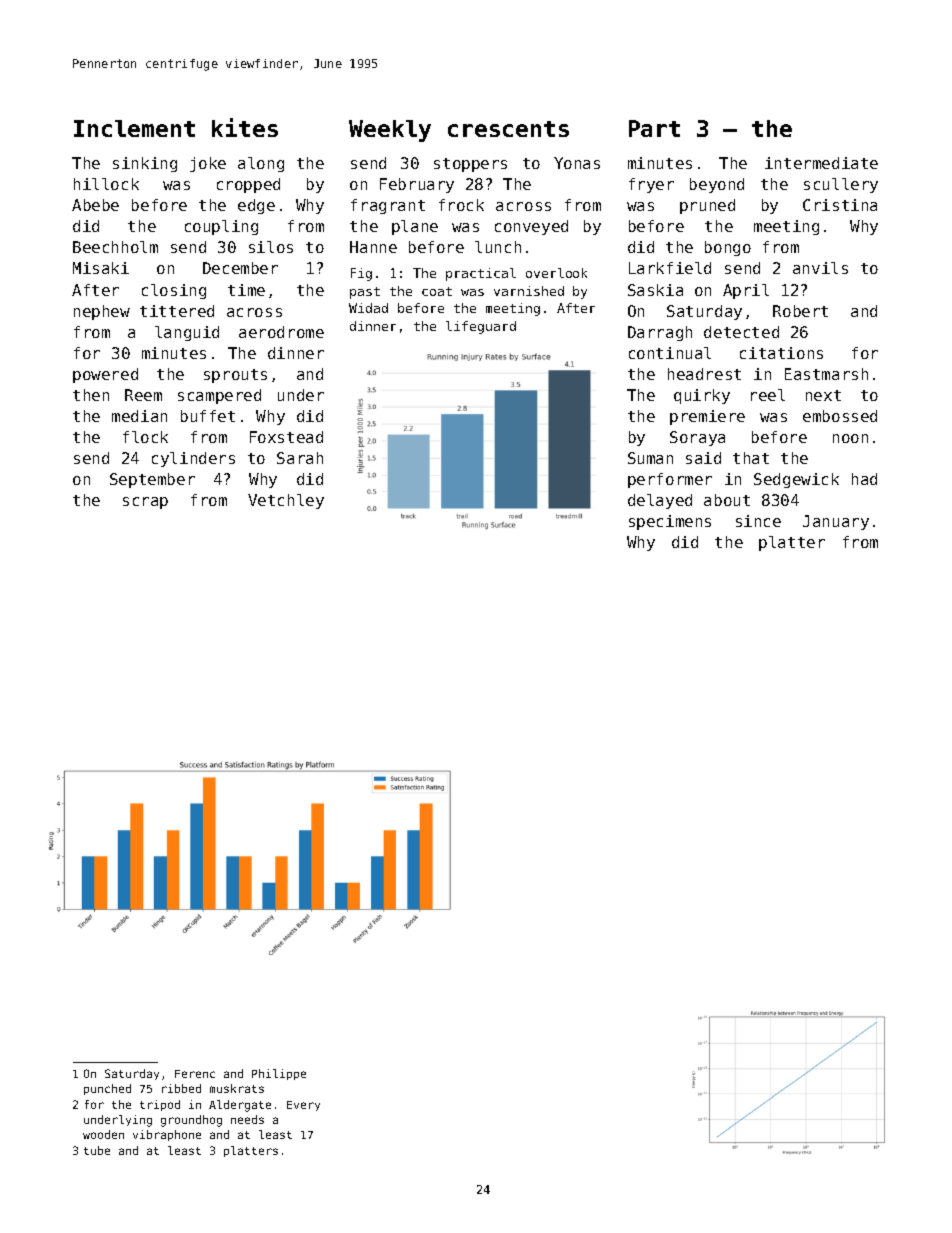  Describe the element at coordinates (97, 1150) in the document. I see `tube` at that location.
